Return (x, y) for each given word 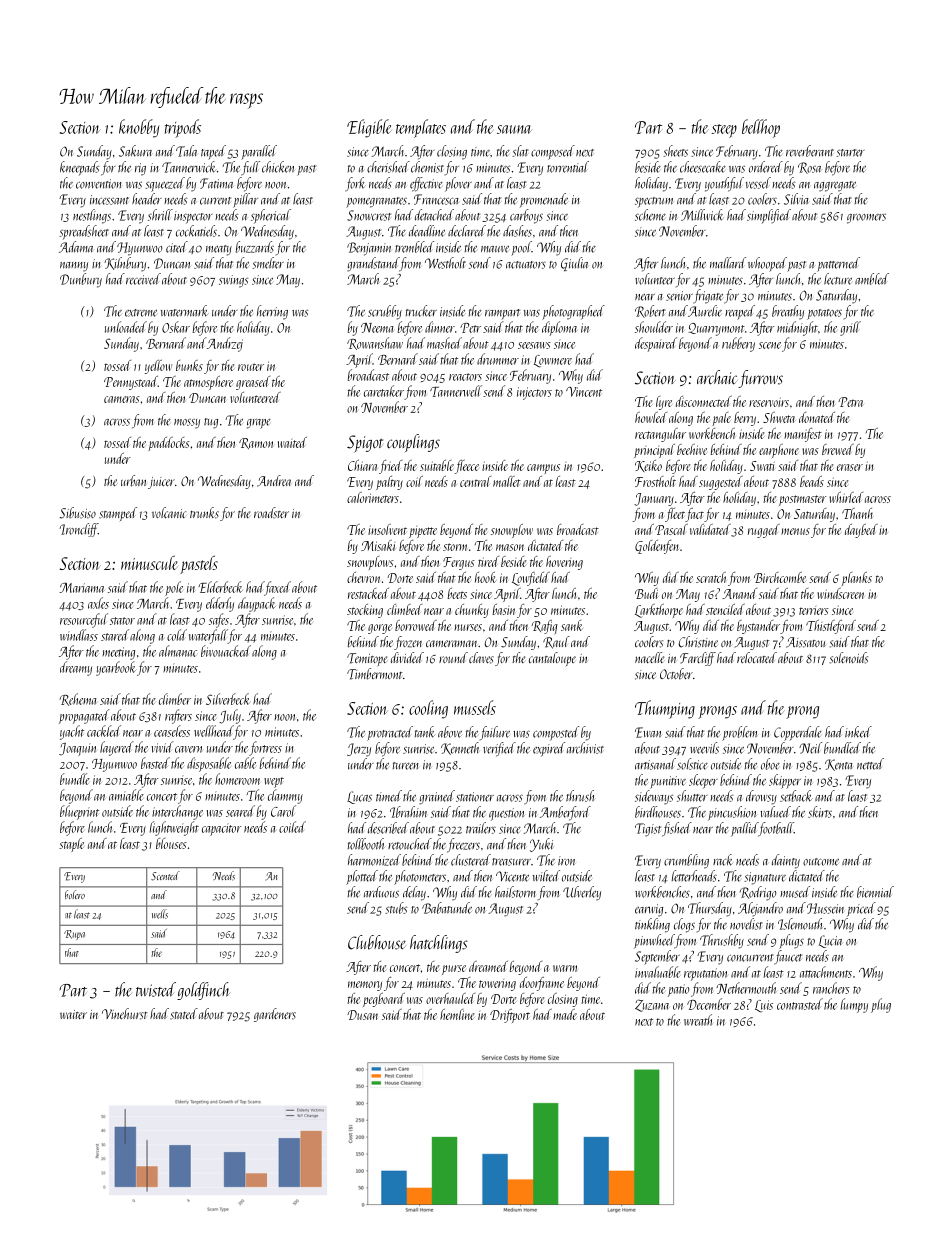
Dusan (362, 1015)
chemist (427, 167)
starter (850, 153)
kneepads (79, 168)
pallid (744, 829)
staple (71, 845)
